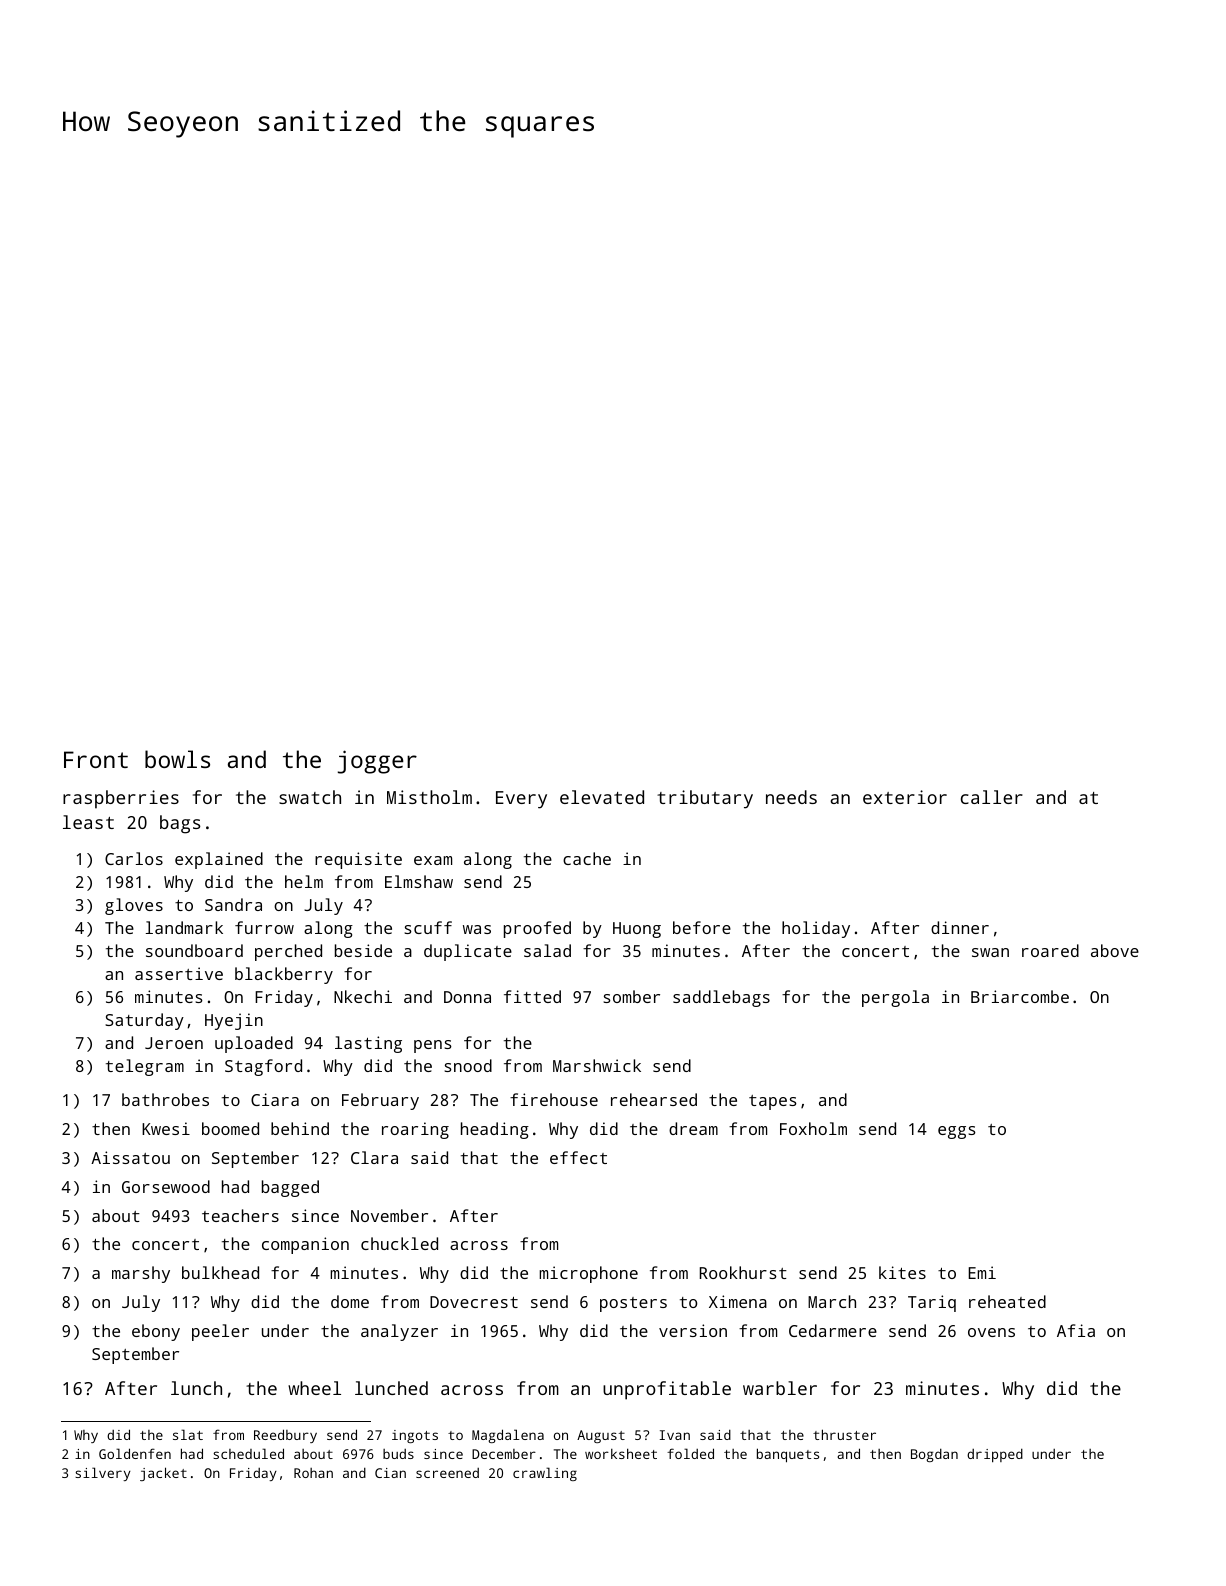  What do you see at coordinates (773, 1102) in the screenshot?
I see `tapes` at bounding box center [773, 1102].
